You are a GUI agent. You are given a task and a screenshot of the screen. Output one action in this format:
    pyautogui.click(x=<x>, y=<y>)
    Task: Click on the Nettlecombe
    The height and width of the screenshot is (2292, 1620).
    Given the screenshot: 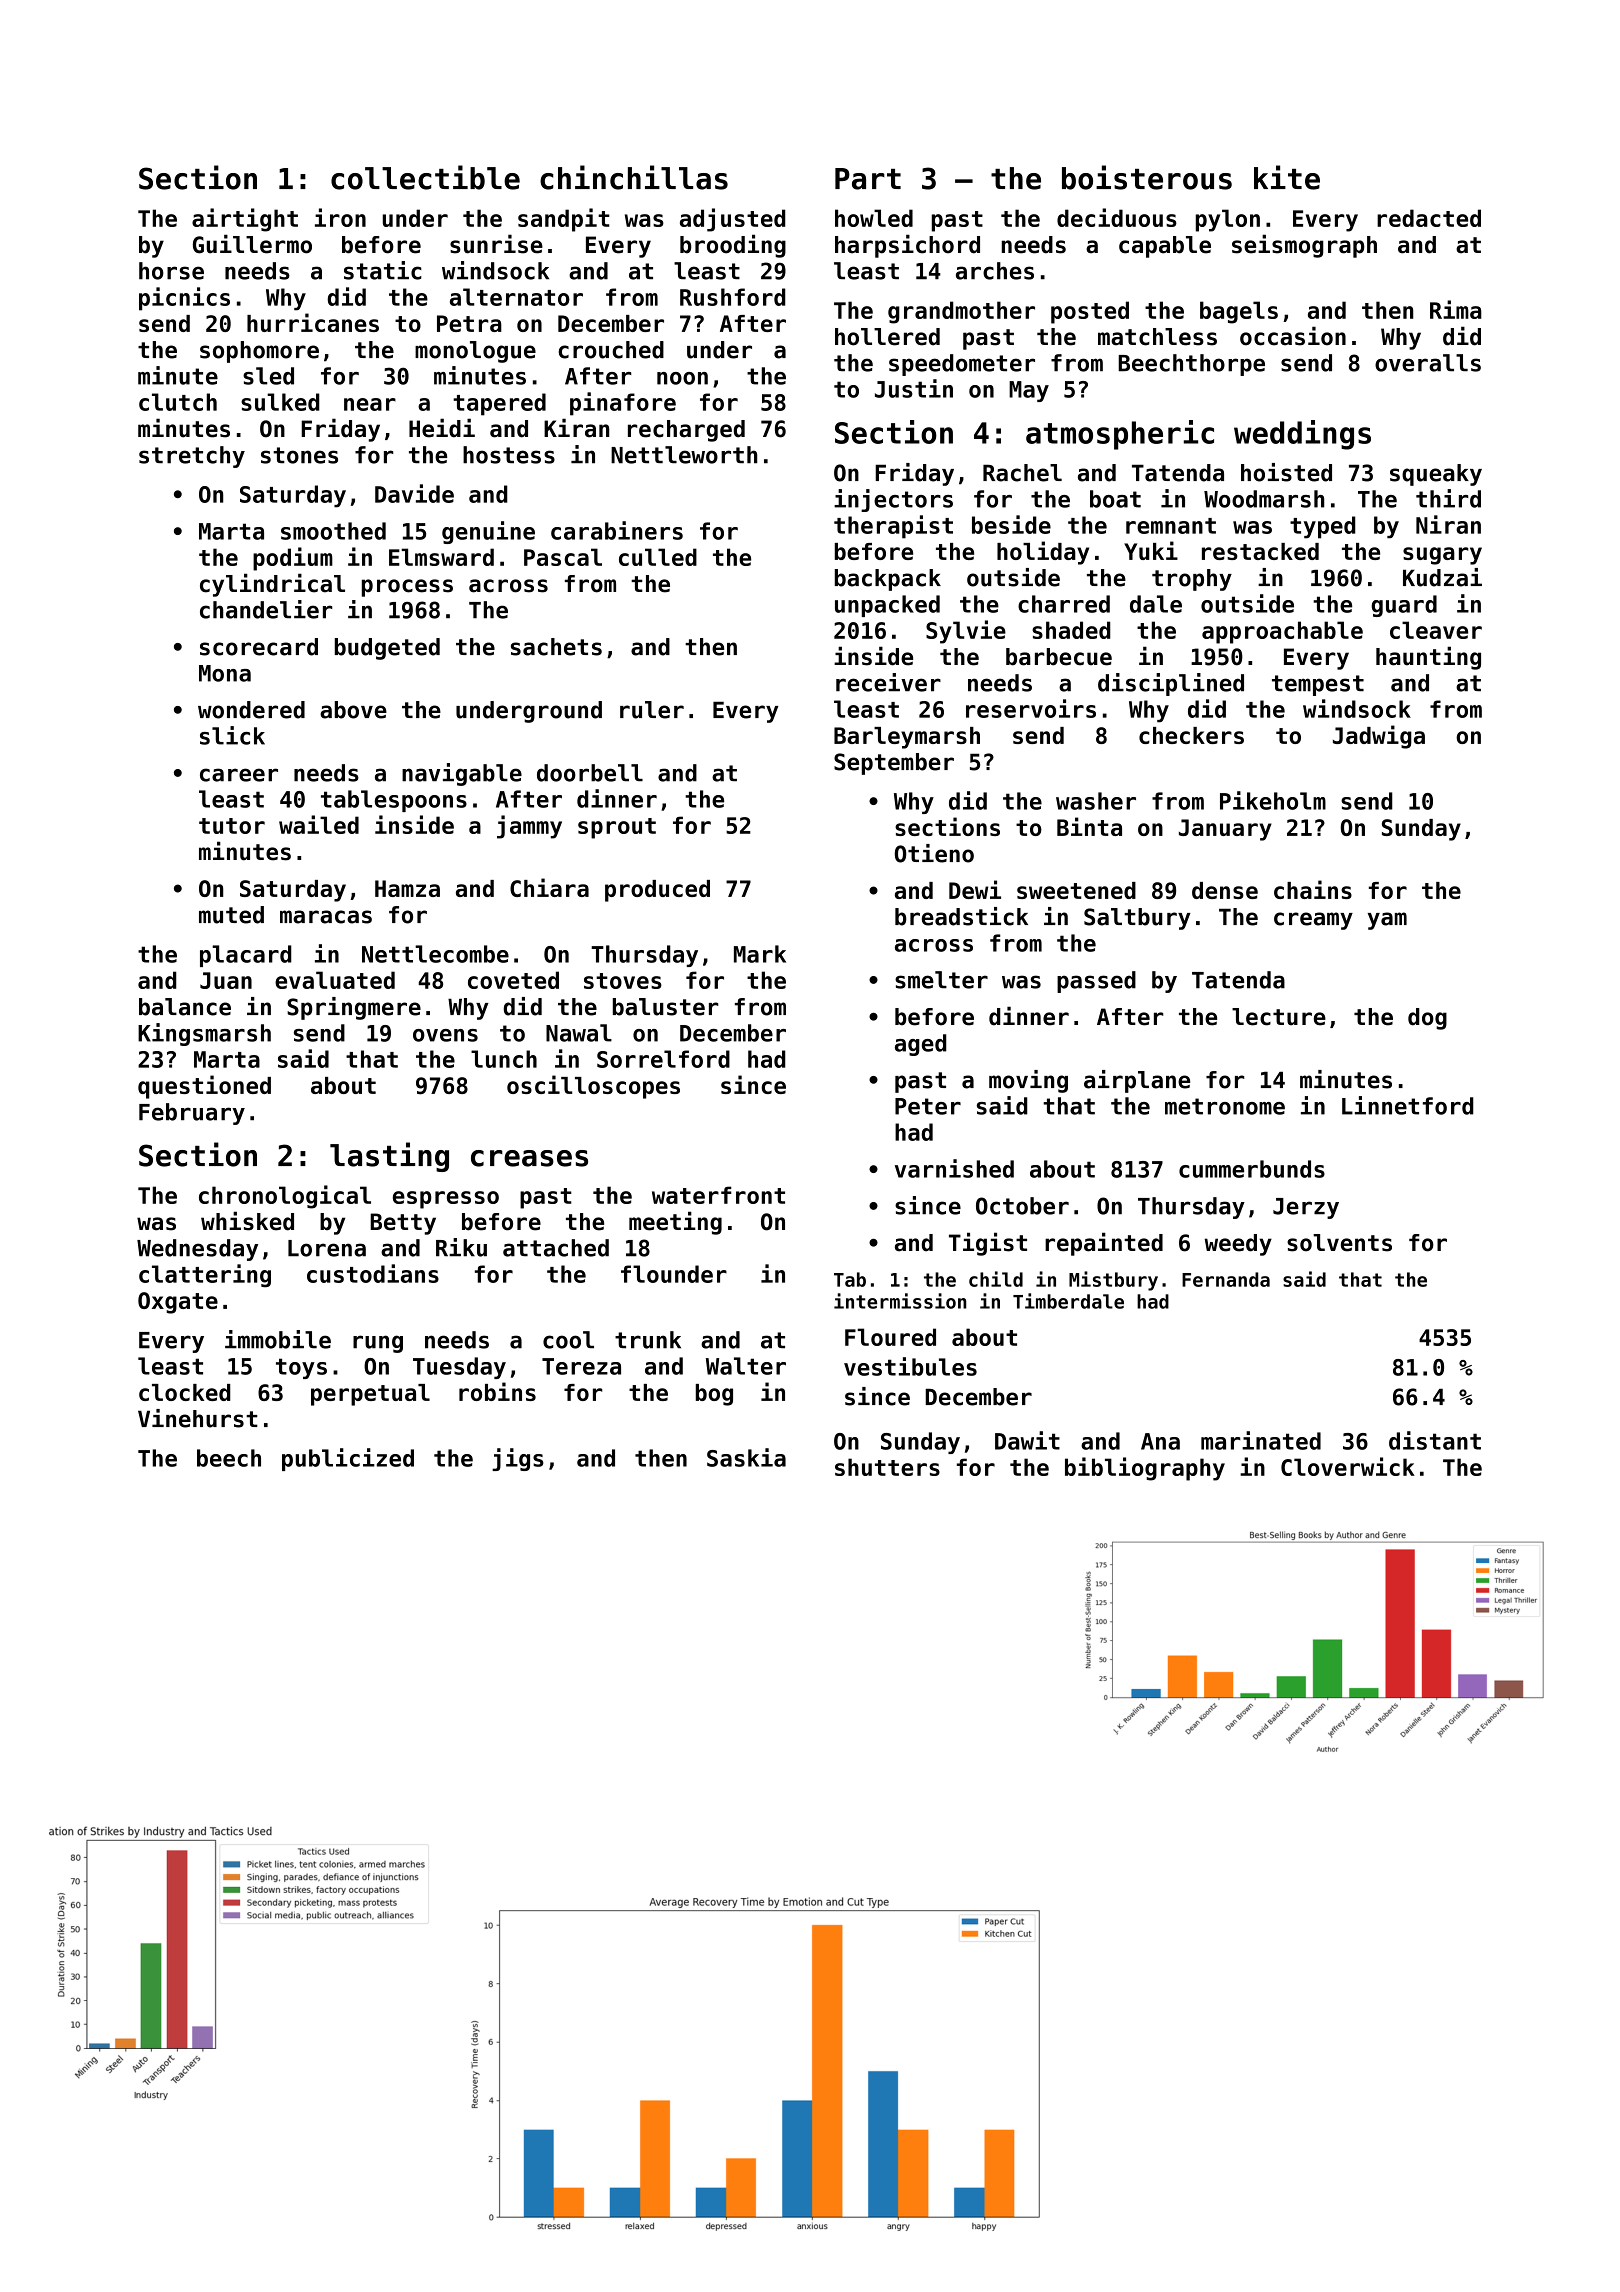 What is the action you would take?
    pyautogui.click(x=435, y=954)
